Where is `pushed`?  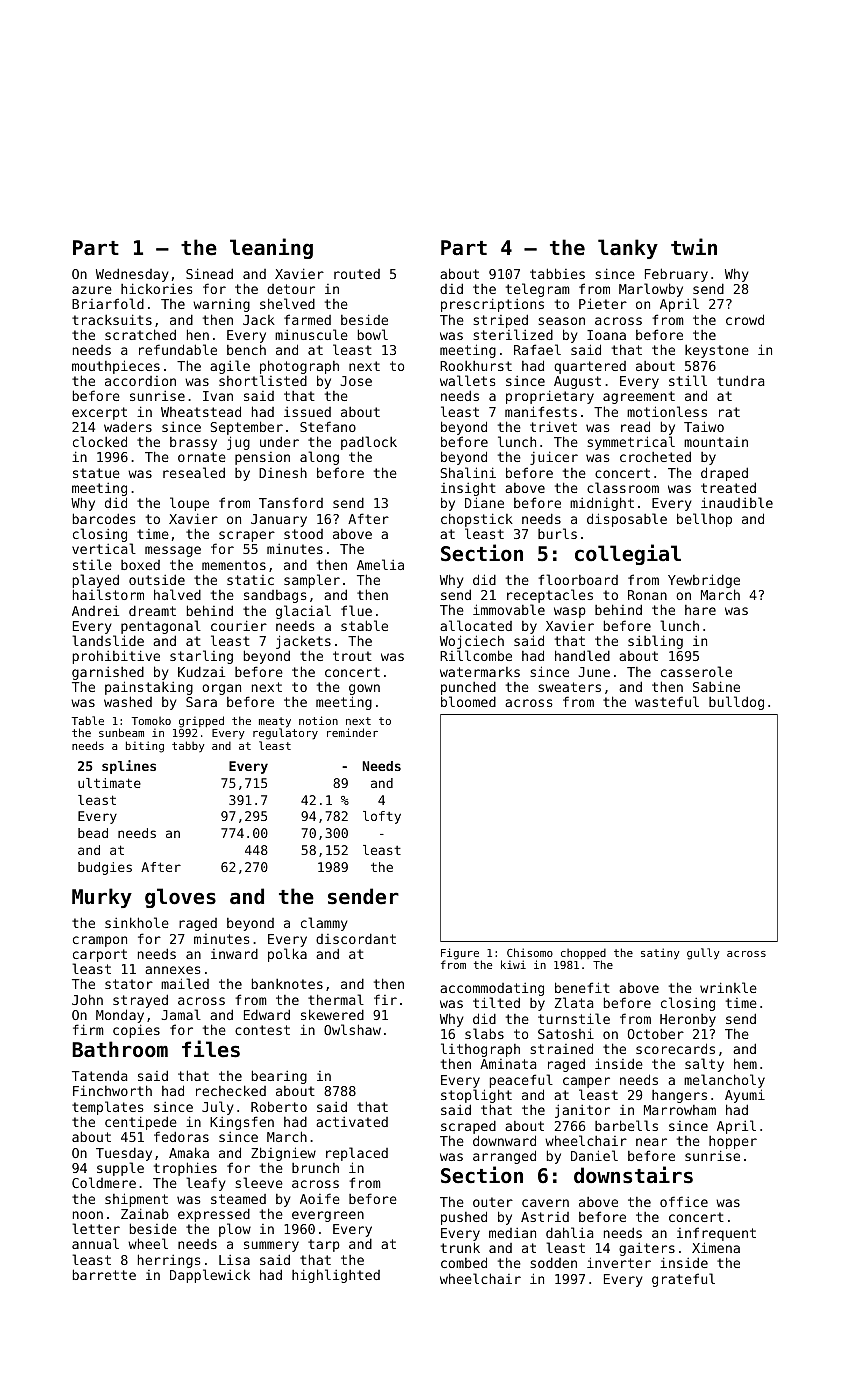 pushed is located at coordinates (464, 1218).
